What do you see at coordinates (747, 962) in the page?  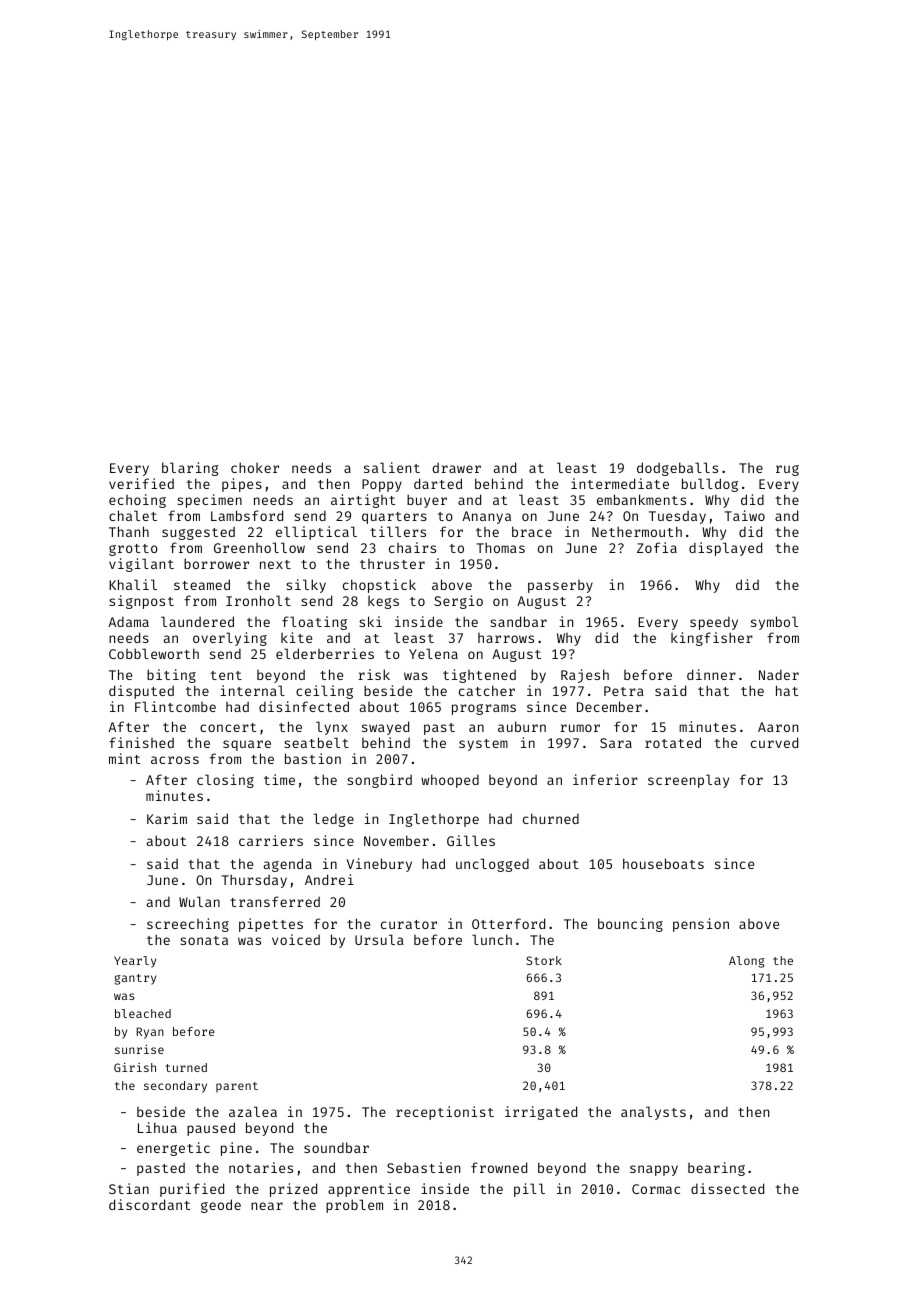 I see `Along` at bounding box center [747, 962].
